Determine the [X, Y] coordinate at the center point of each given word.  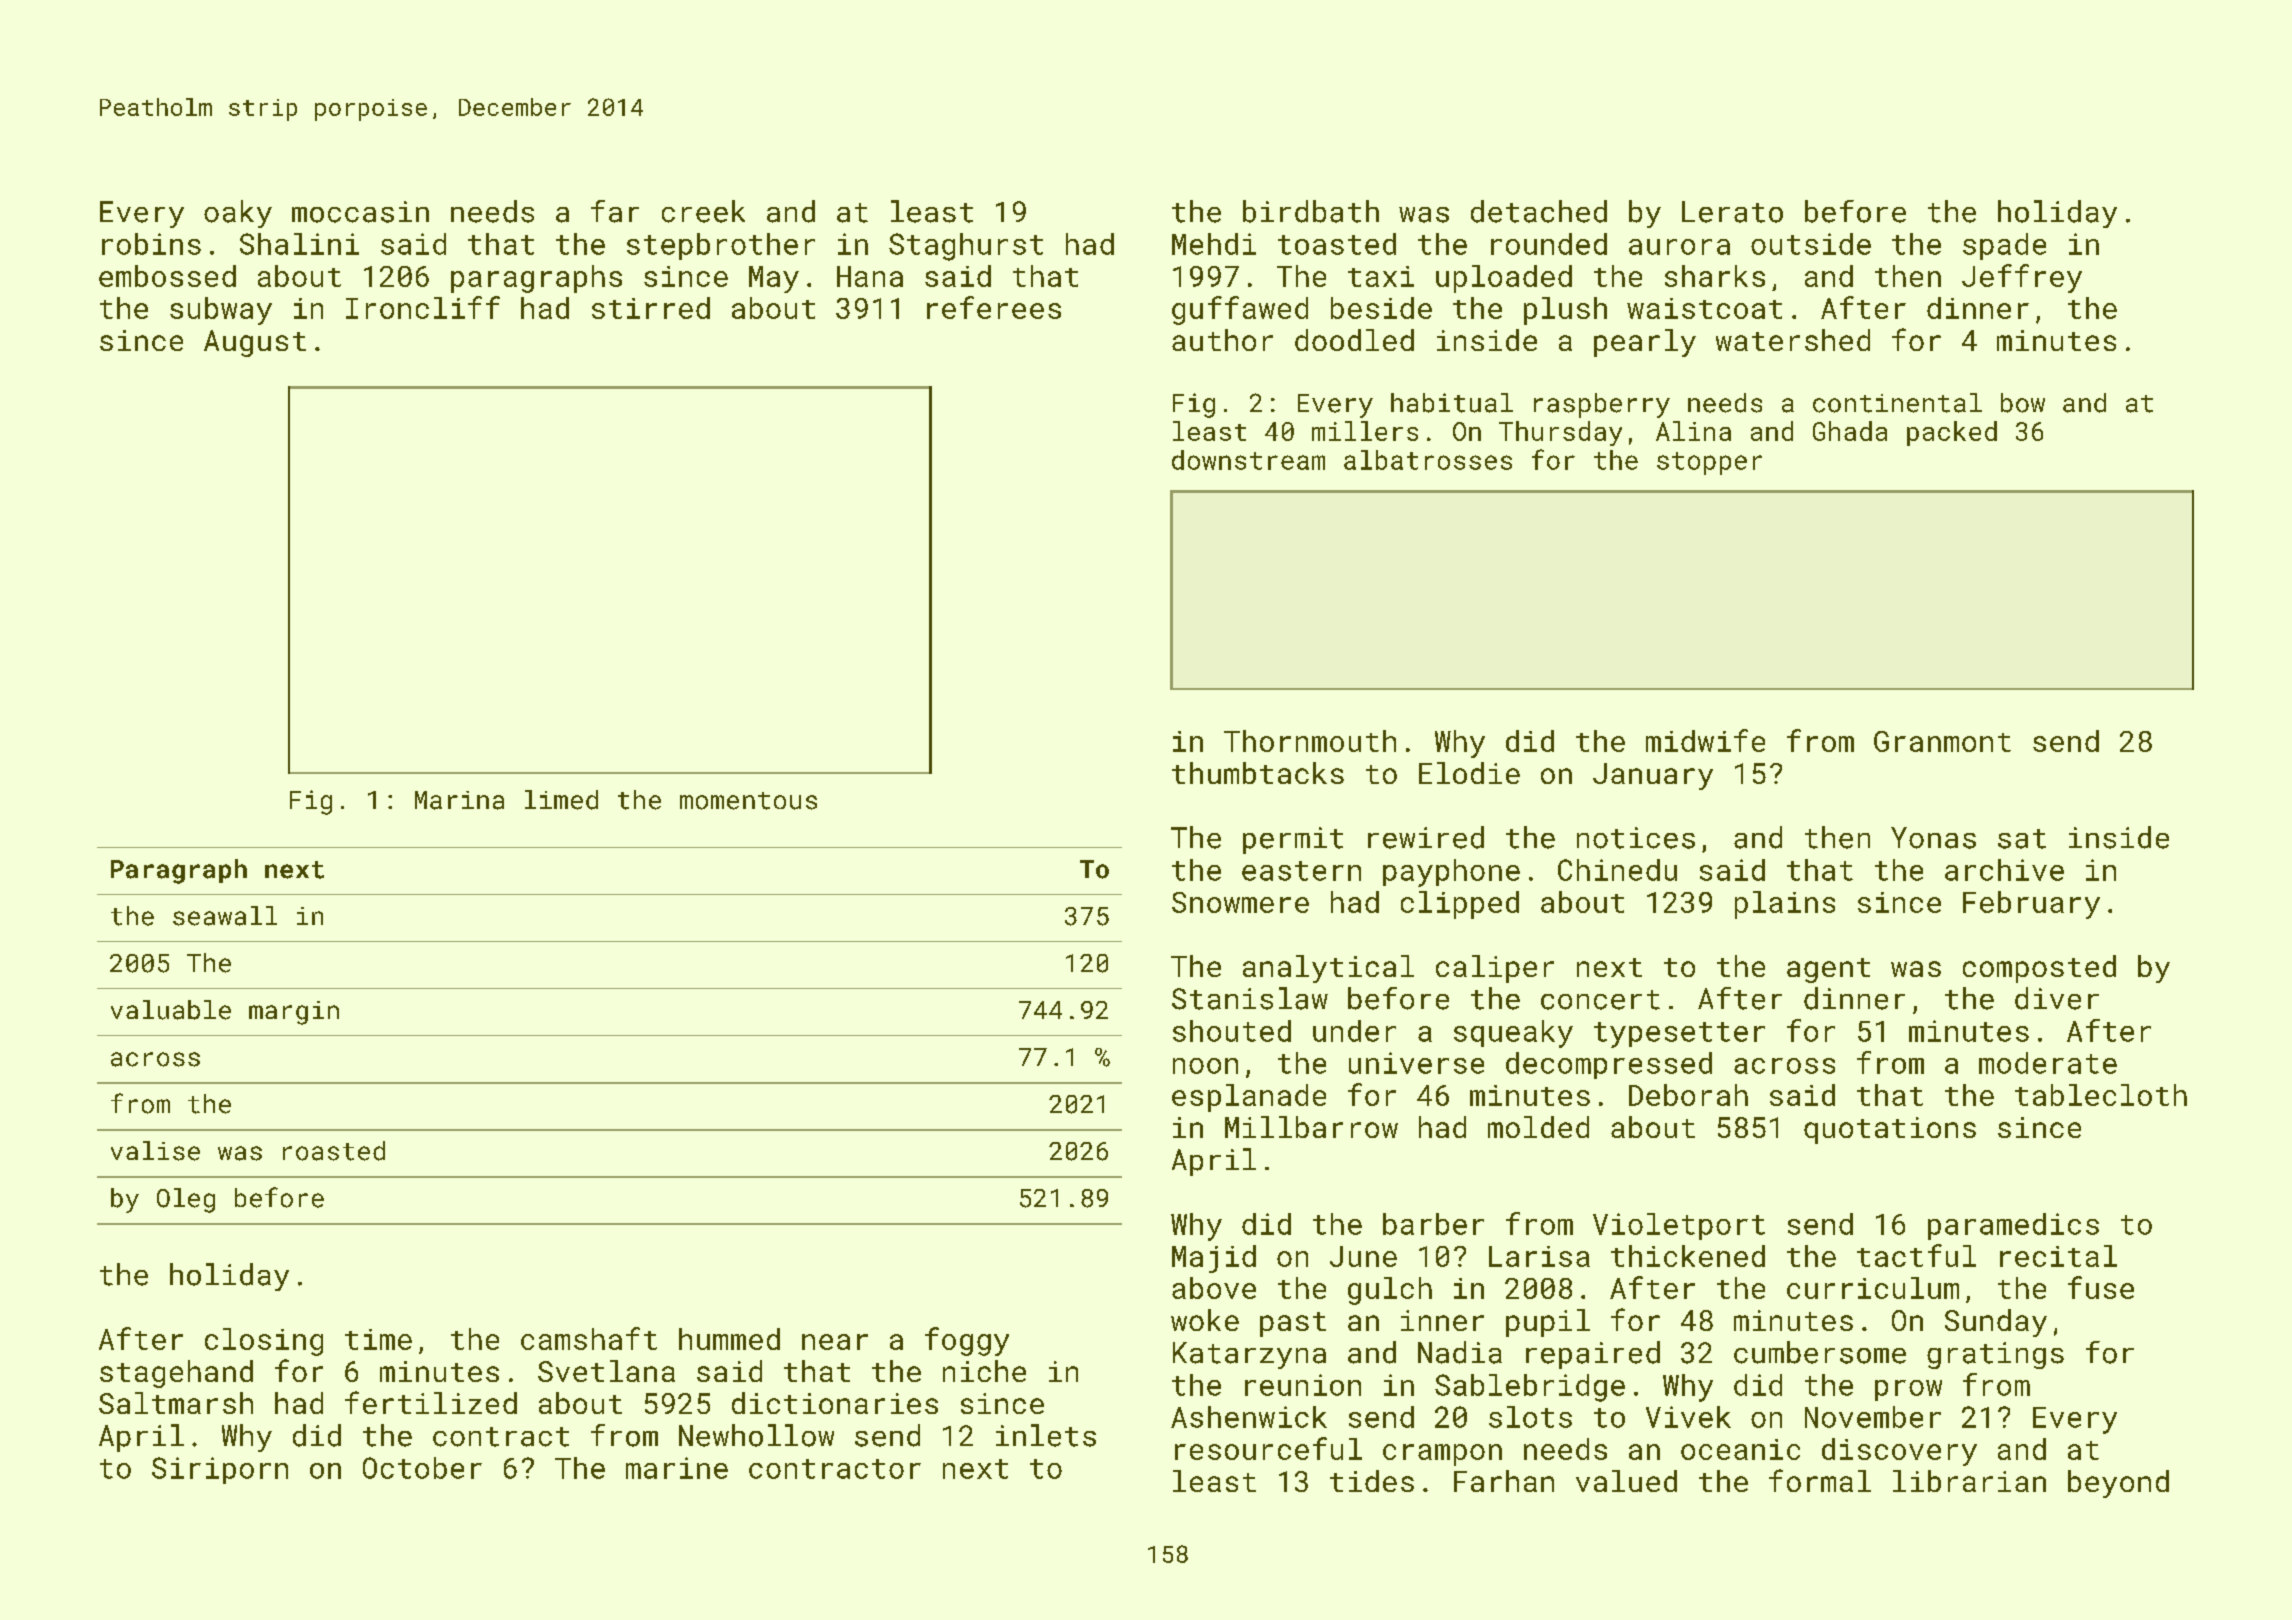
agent [1828, 970]
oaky [238, 214]
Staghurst [966, 247]
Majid [1214, 1259]
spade [2004, 246]
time [378, 1339]
